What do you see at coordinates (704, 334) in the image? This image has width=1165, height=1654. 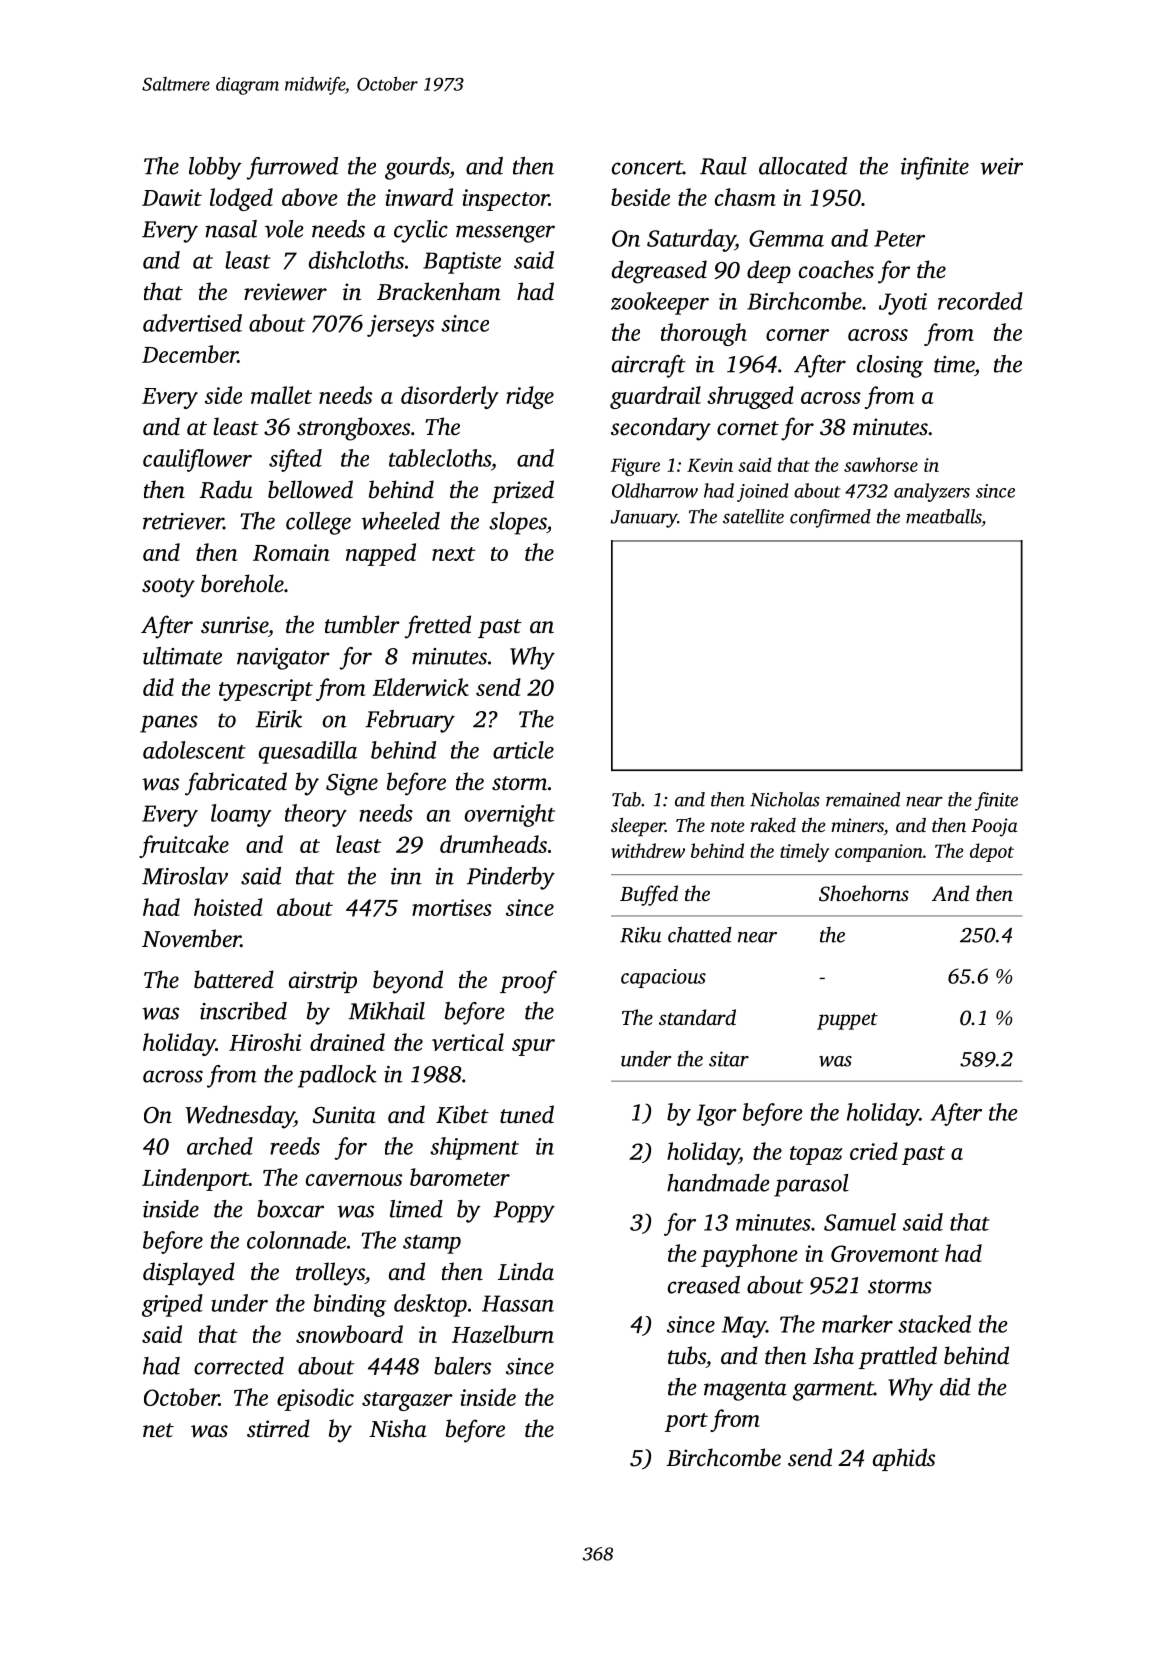 I see `thorough` at bounding box center [704, 334].
